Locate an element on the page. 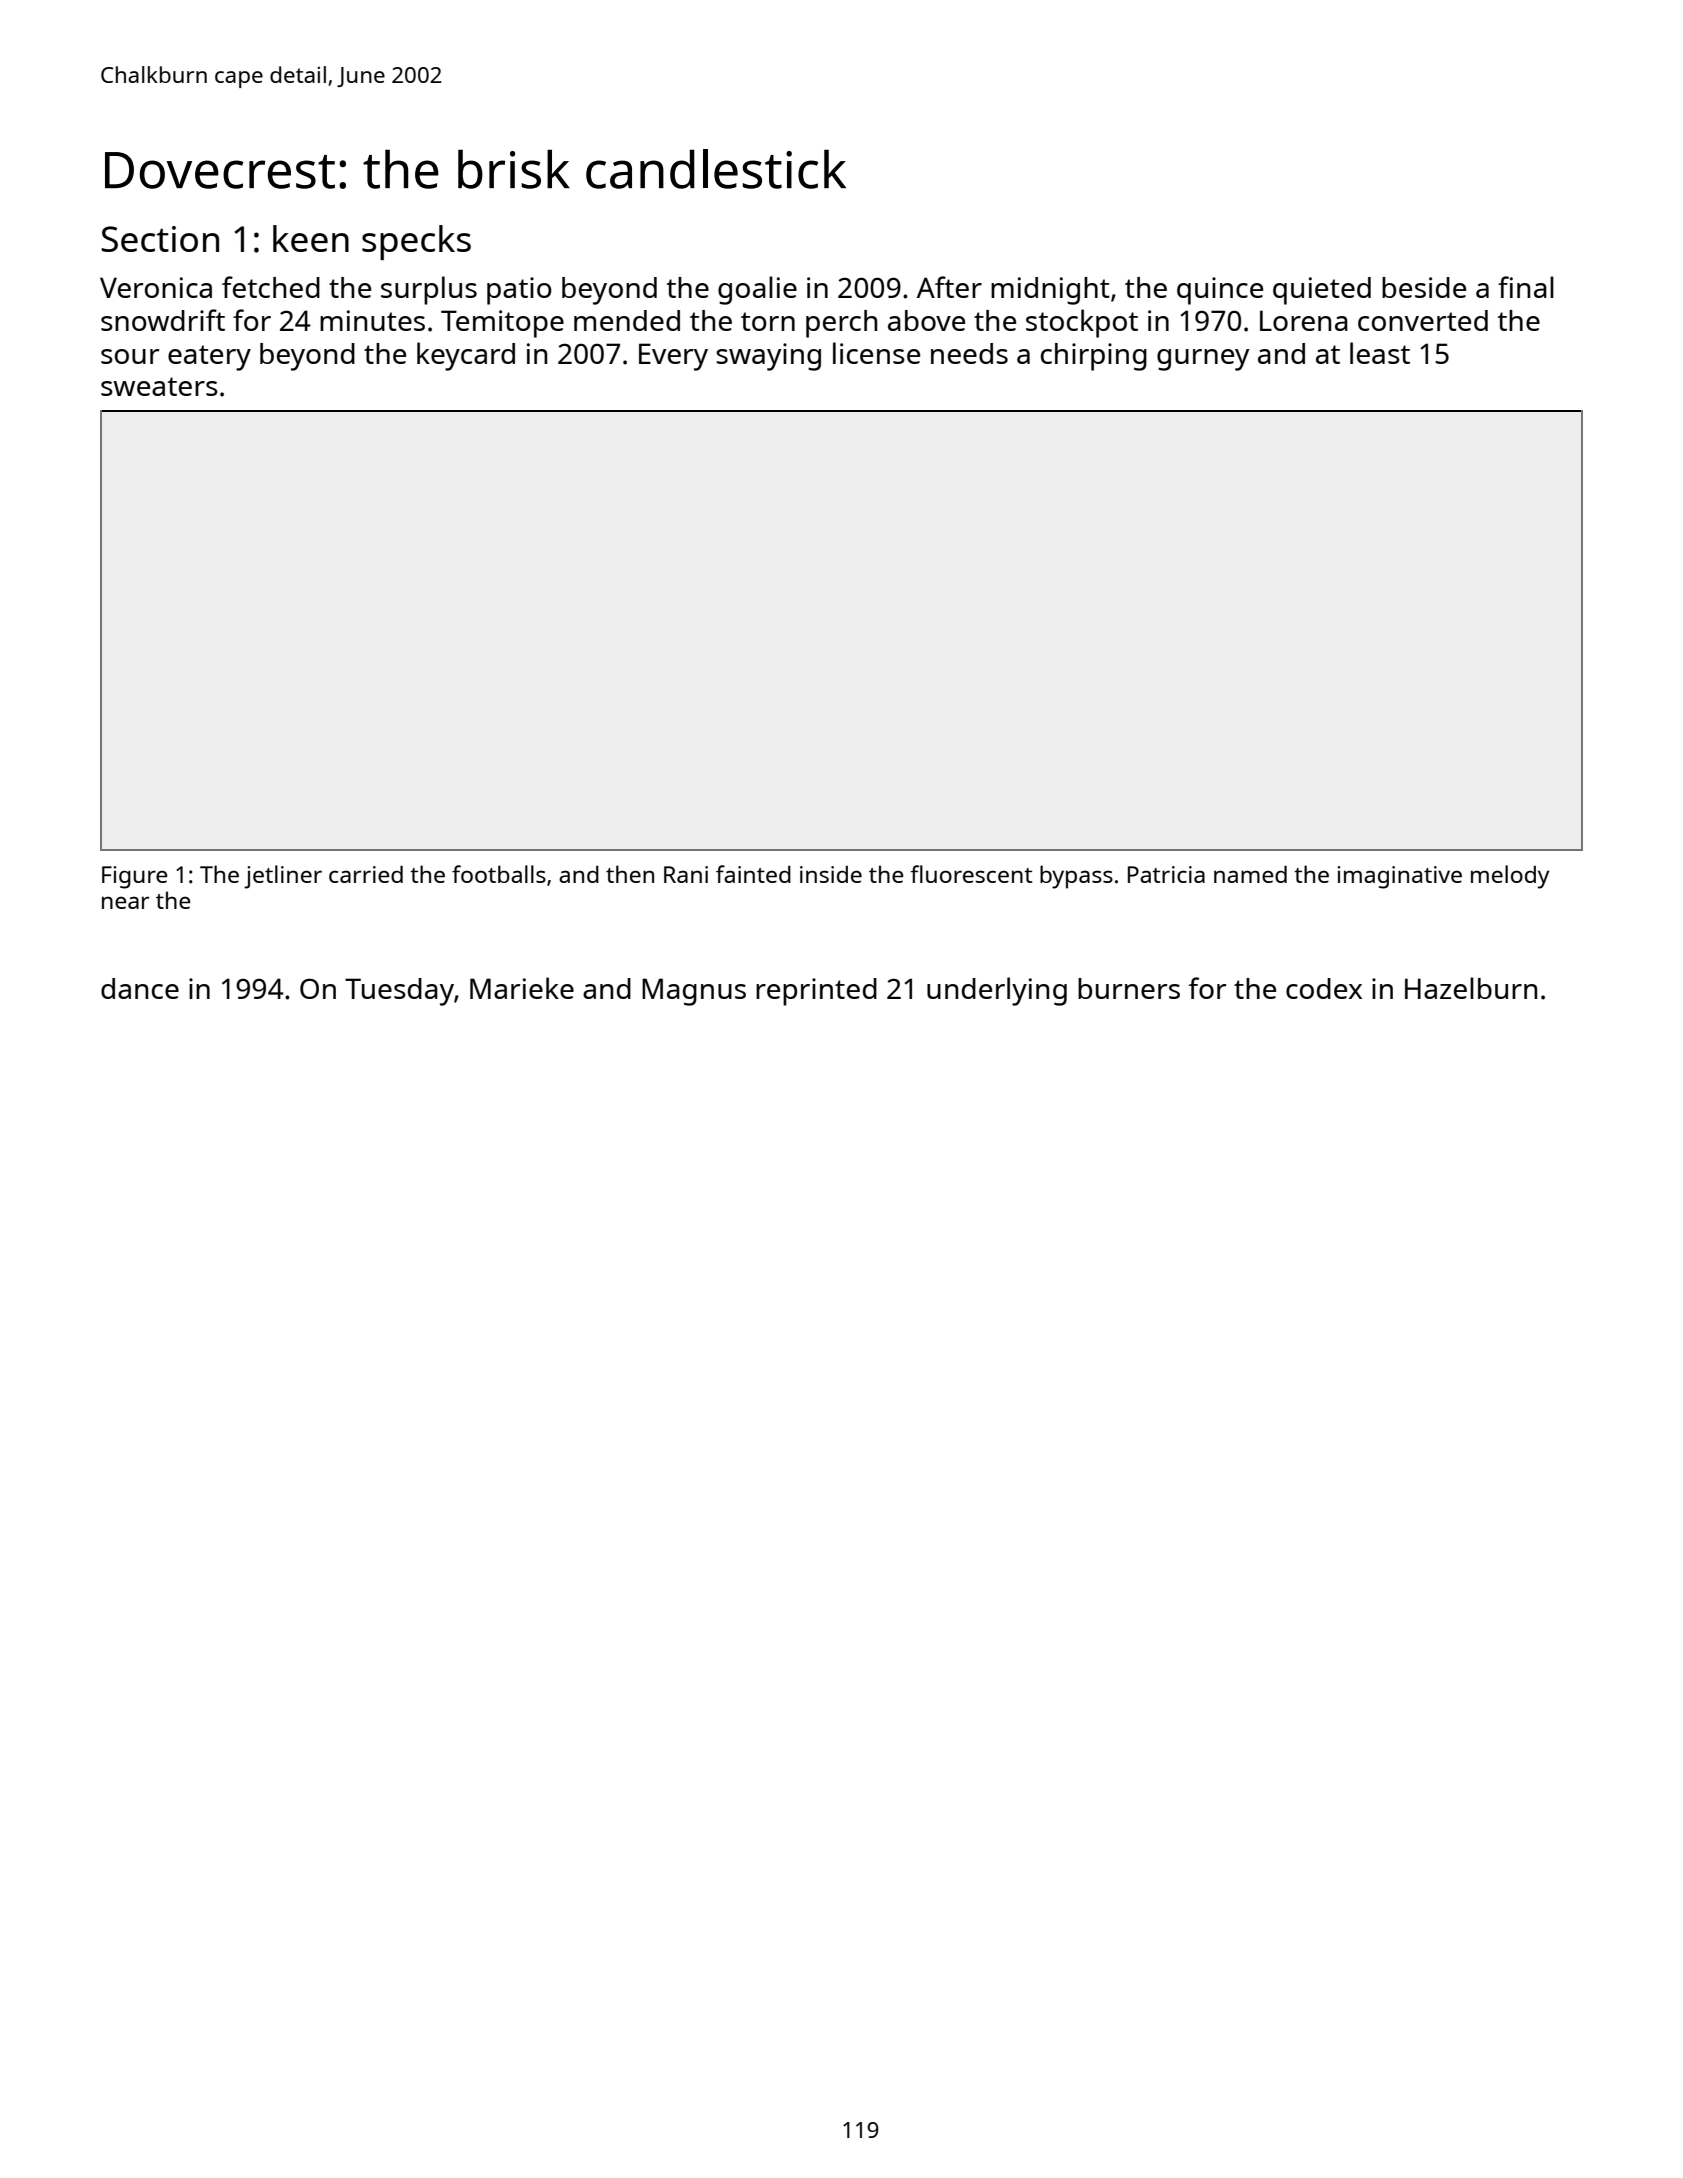 The height and width of the document is (2178, 1683). jetliner is located at coordinates (283, 877).
